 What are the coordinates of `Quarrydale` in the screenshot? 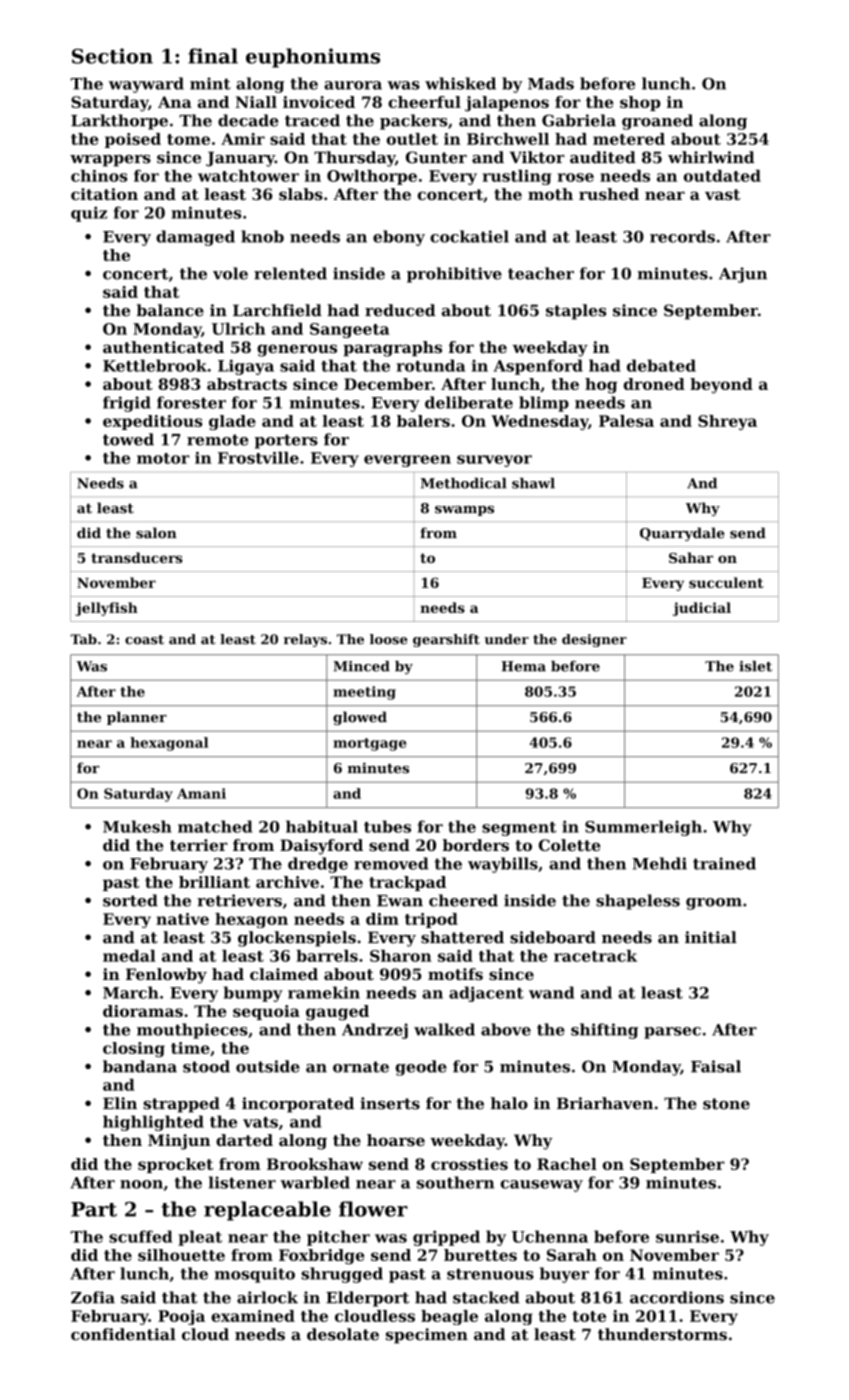 It's located at (682, 534).
